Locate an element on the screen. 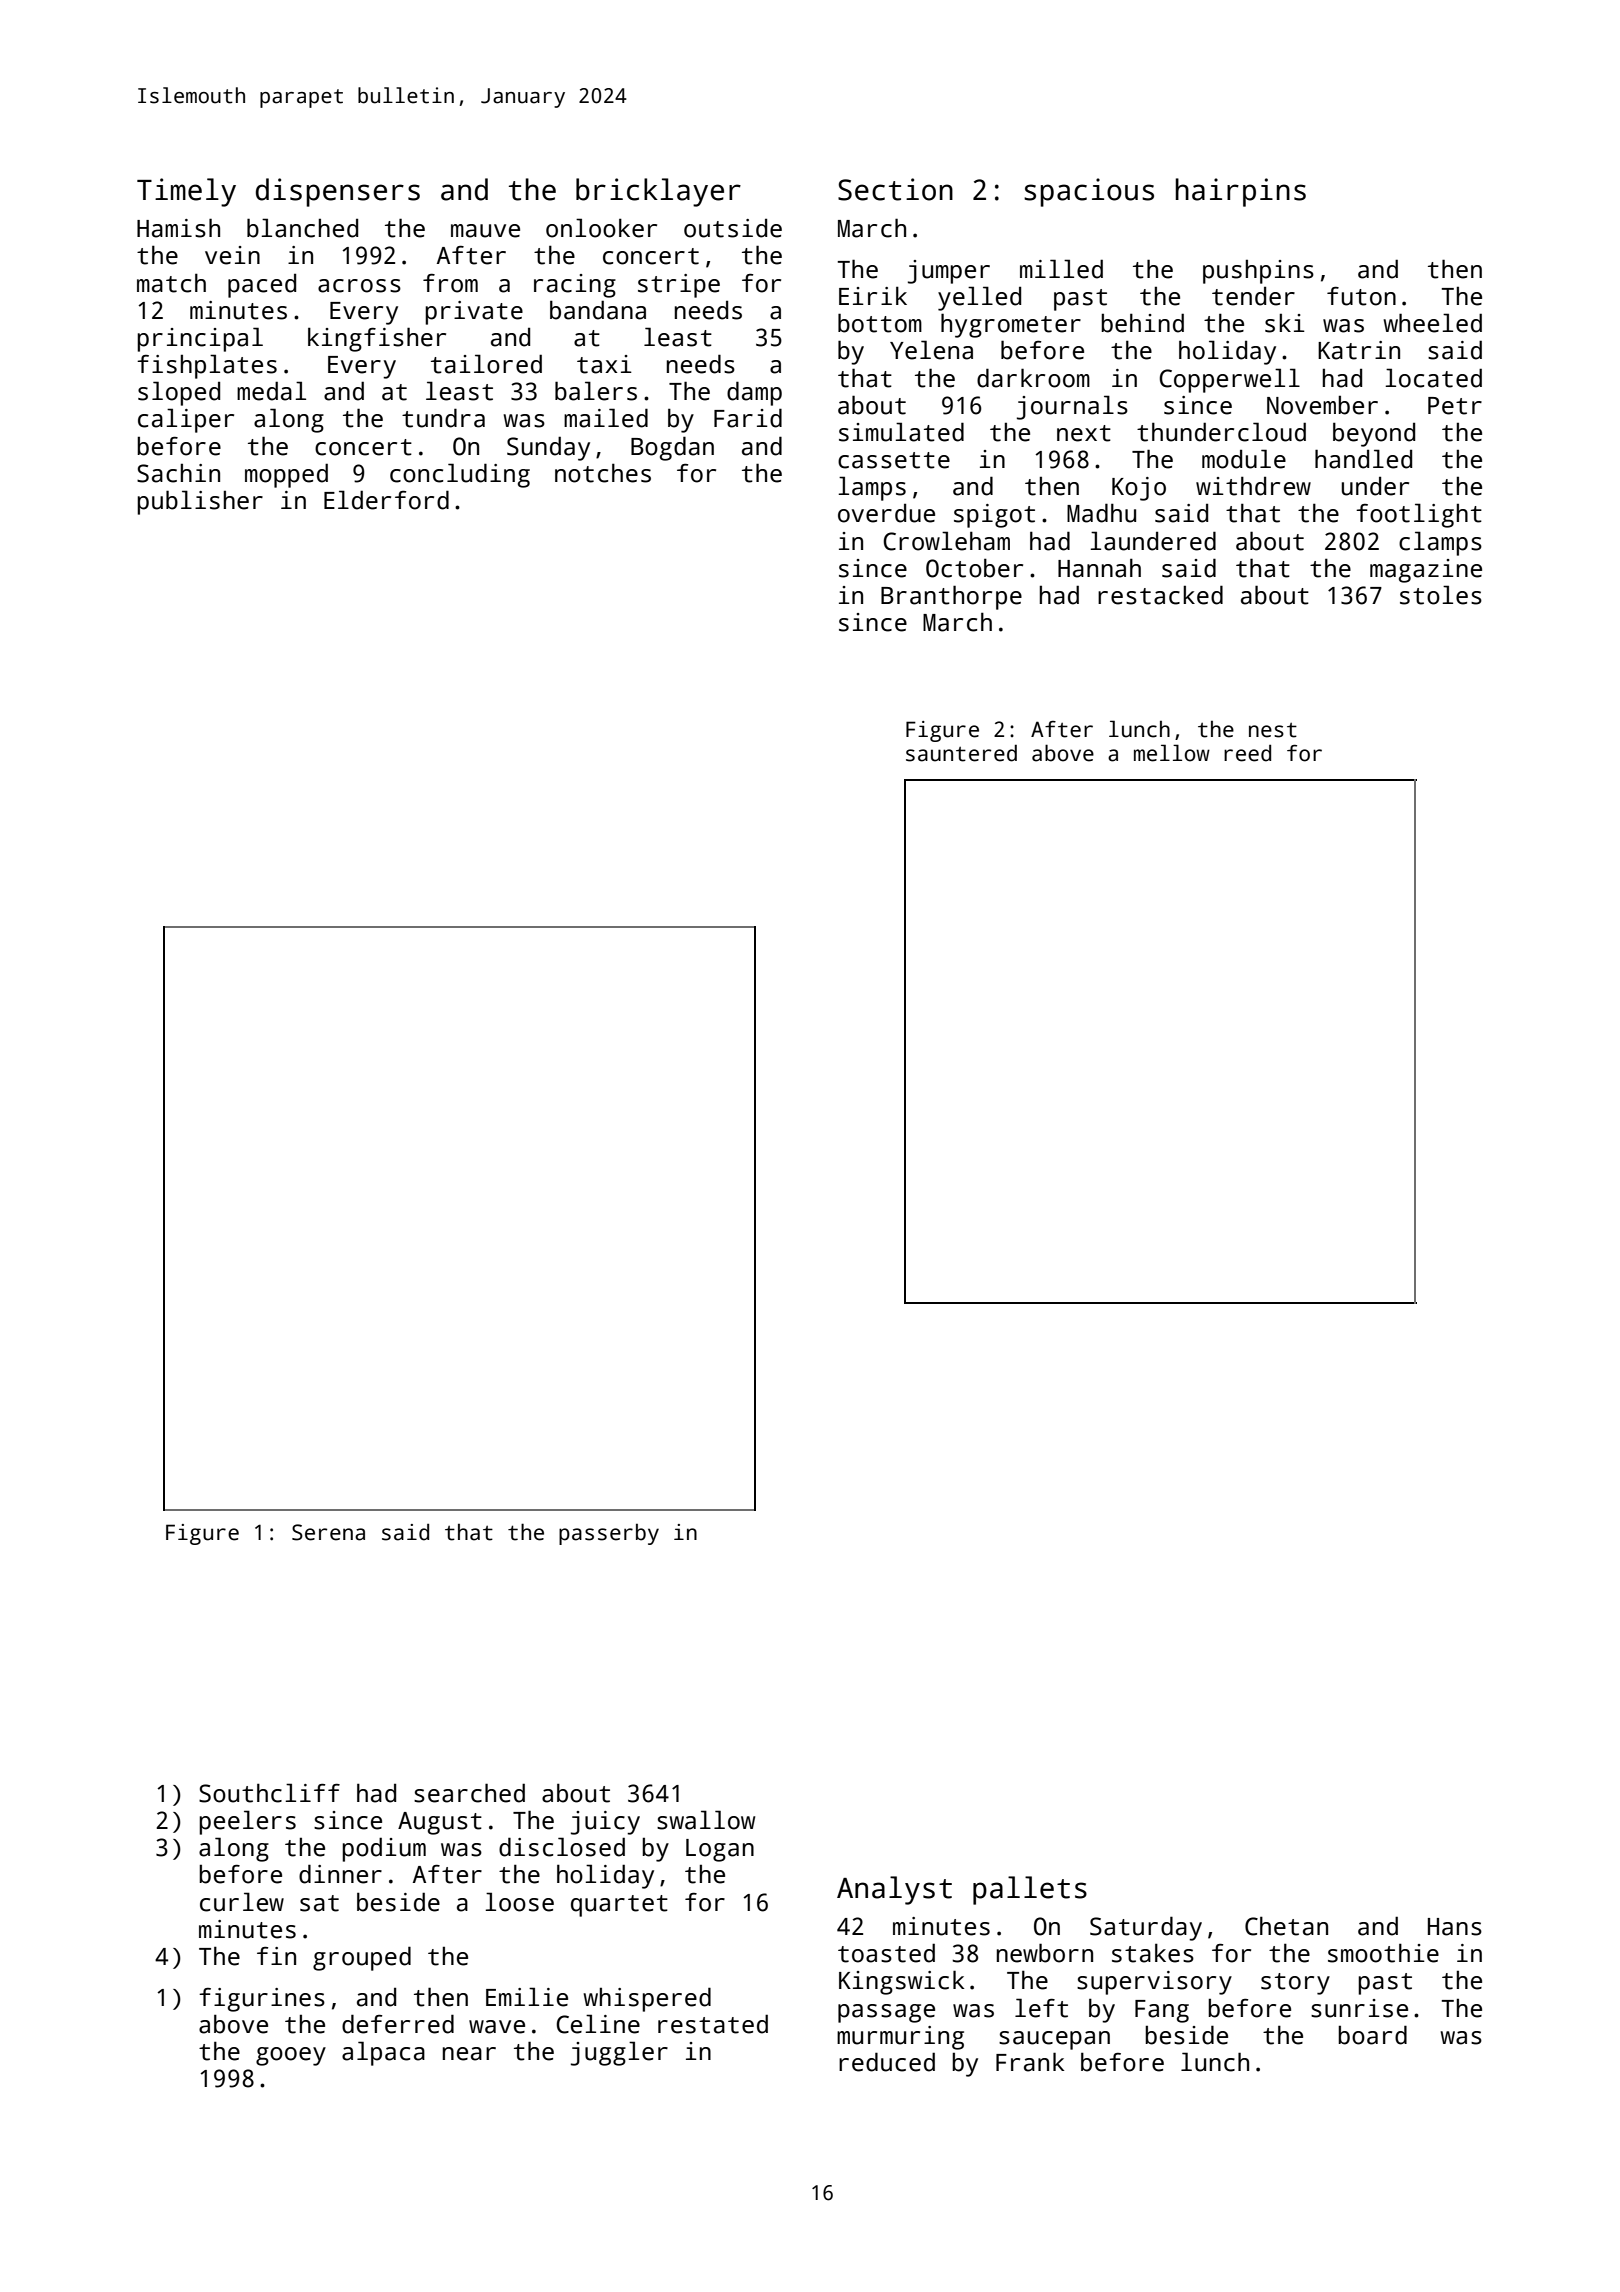  futon is located at coordinates (1361, 296).
